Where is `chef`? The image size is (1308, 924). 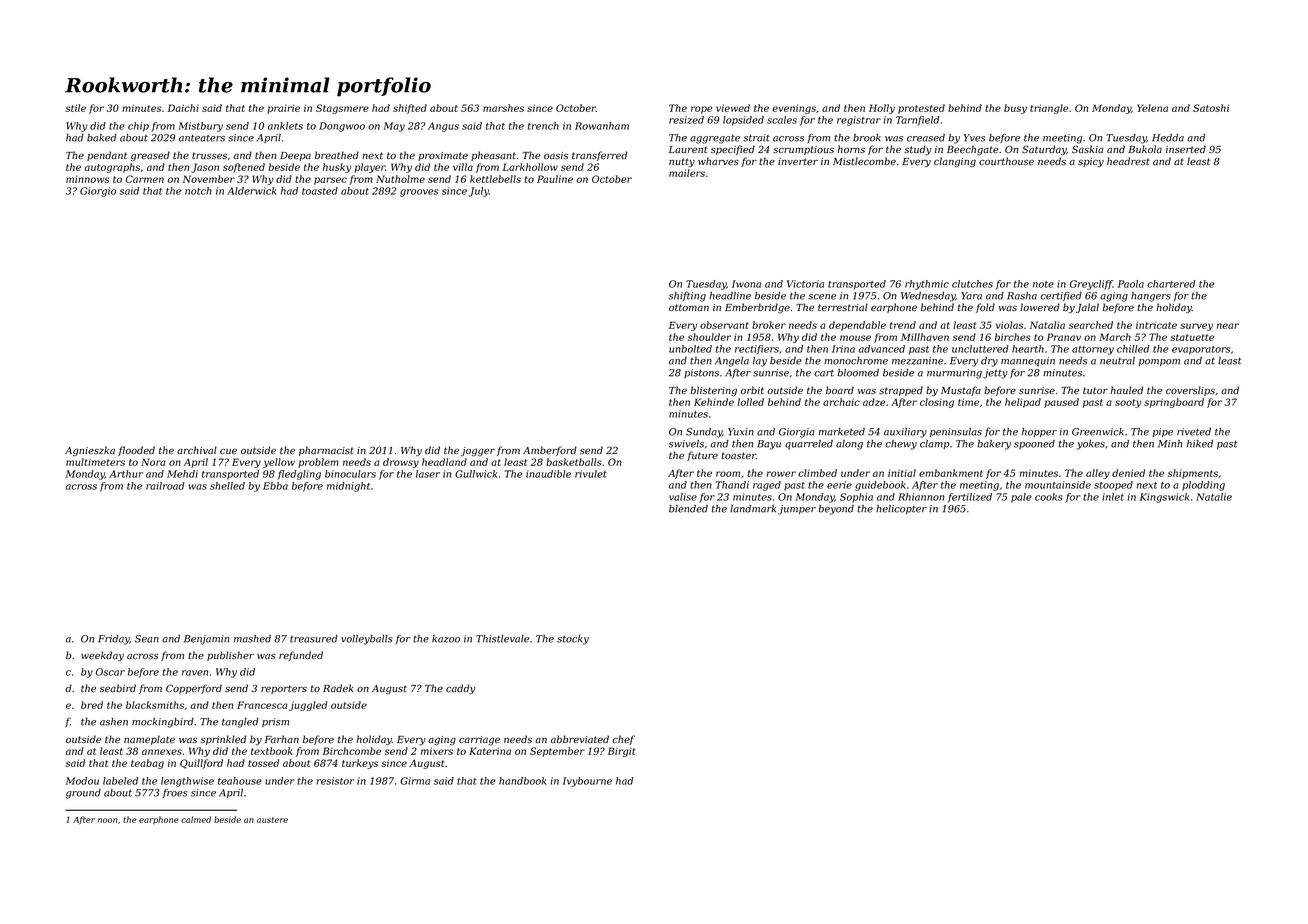 chef is located at coordinates (624, 740).
